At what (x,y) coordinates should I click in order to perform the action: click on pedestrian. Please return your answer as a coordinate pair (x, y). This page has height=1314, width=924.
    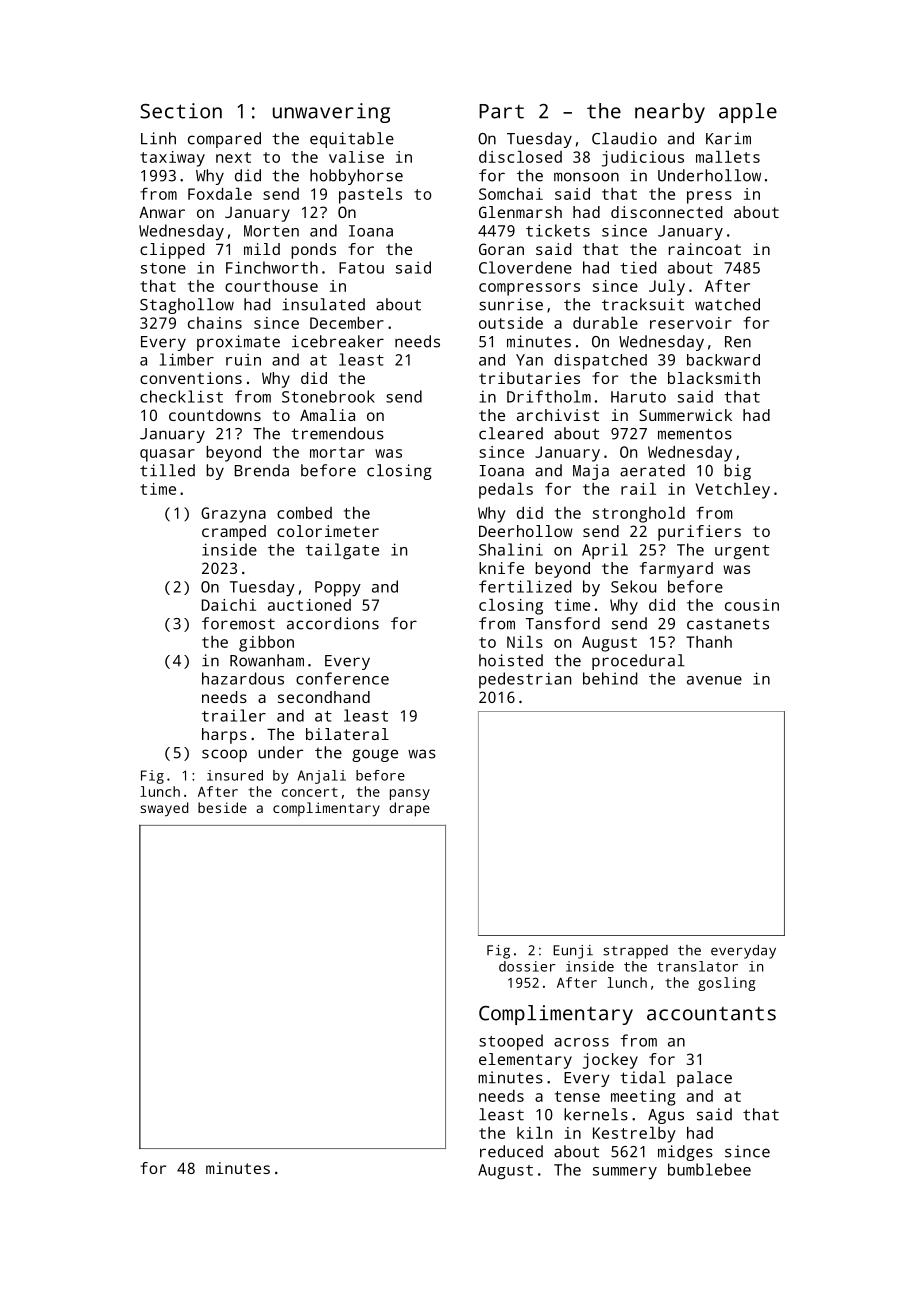
    Looking at the image, I should click on (525, 680).
